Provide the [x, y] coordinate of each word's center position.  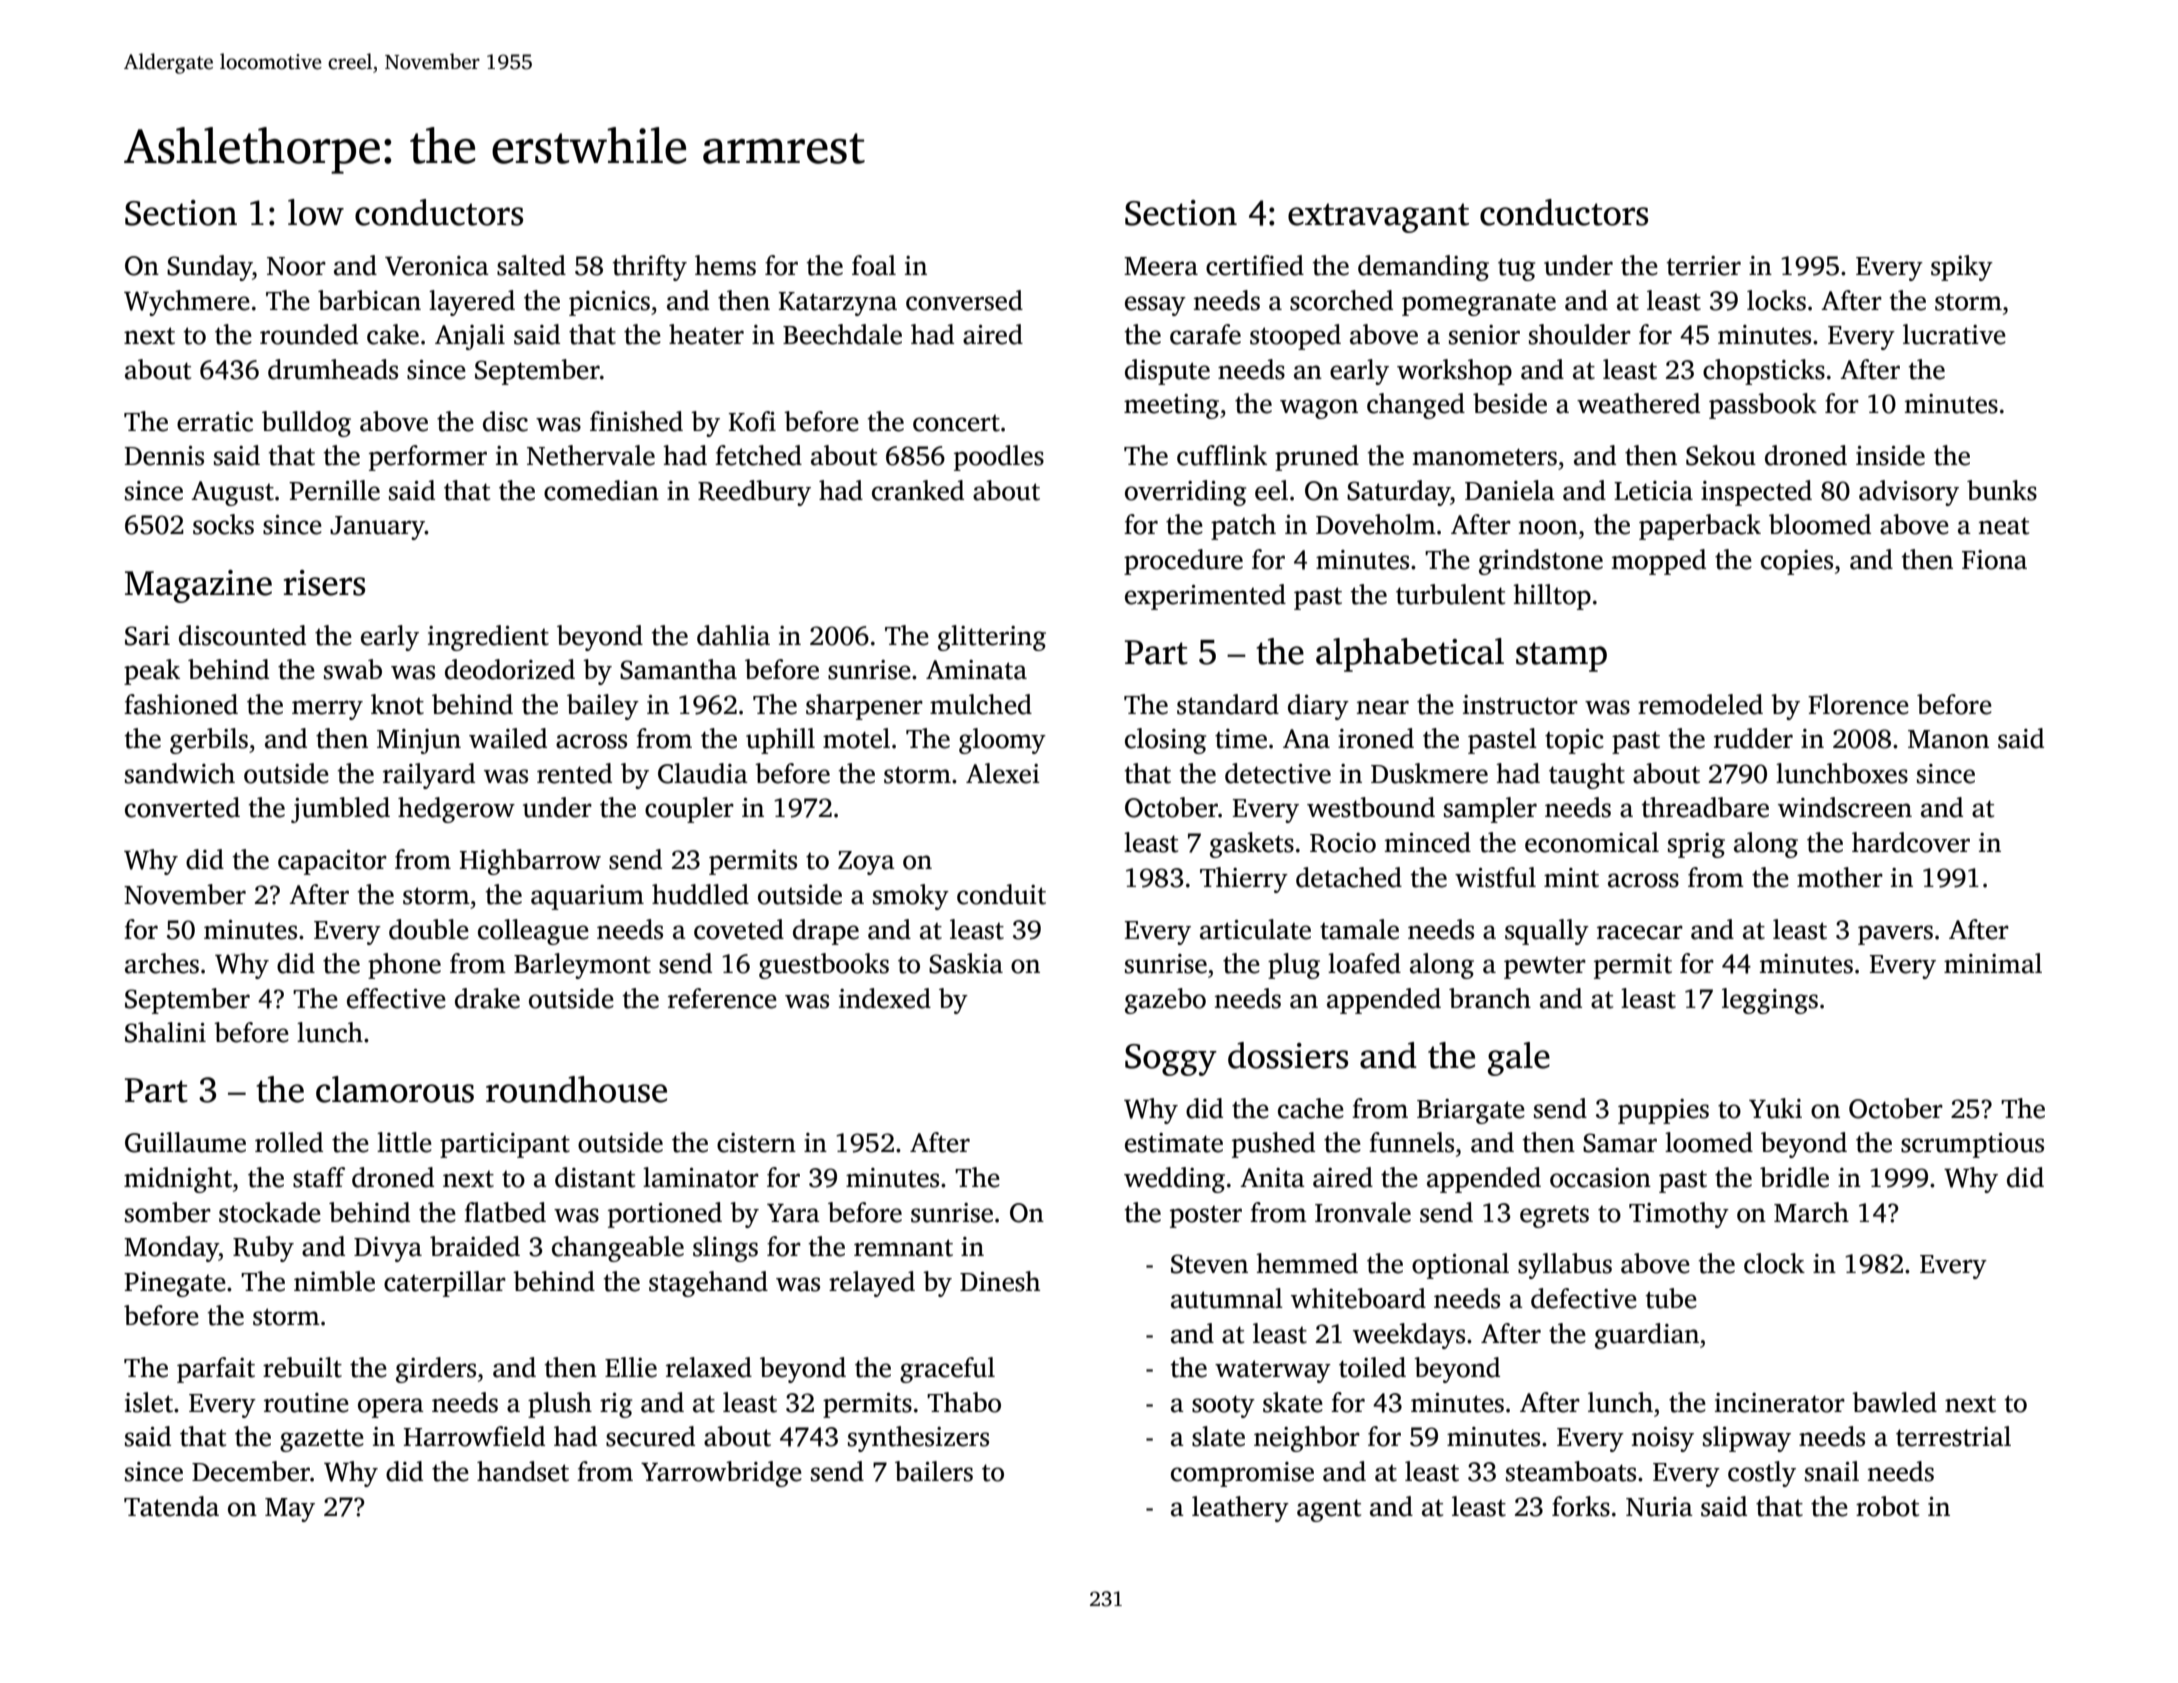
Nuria [1659, 1507]
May [290, 1510]
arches [162, 963]
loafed [1364, 963]
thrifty [650, 268]
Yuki [1775, 1108]
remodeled [1700, 704]
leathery [1240, 1509]
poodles [999, 458]
